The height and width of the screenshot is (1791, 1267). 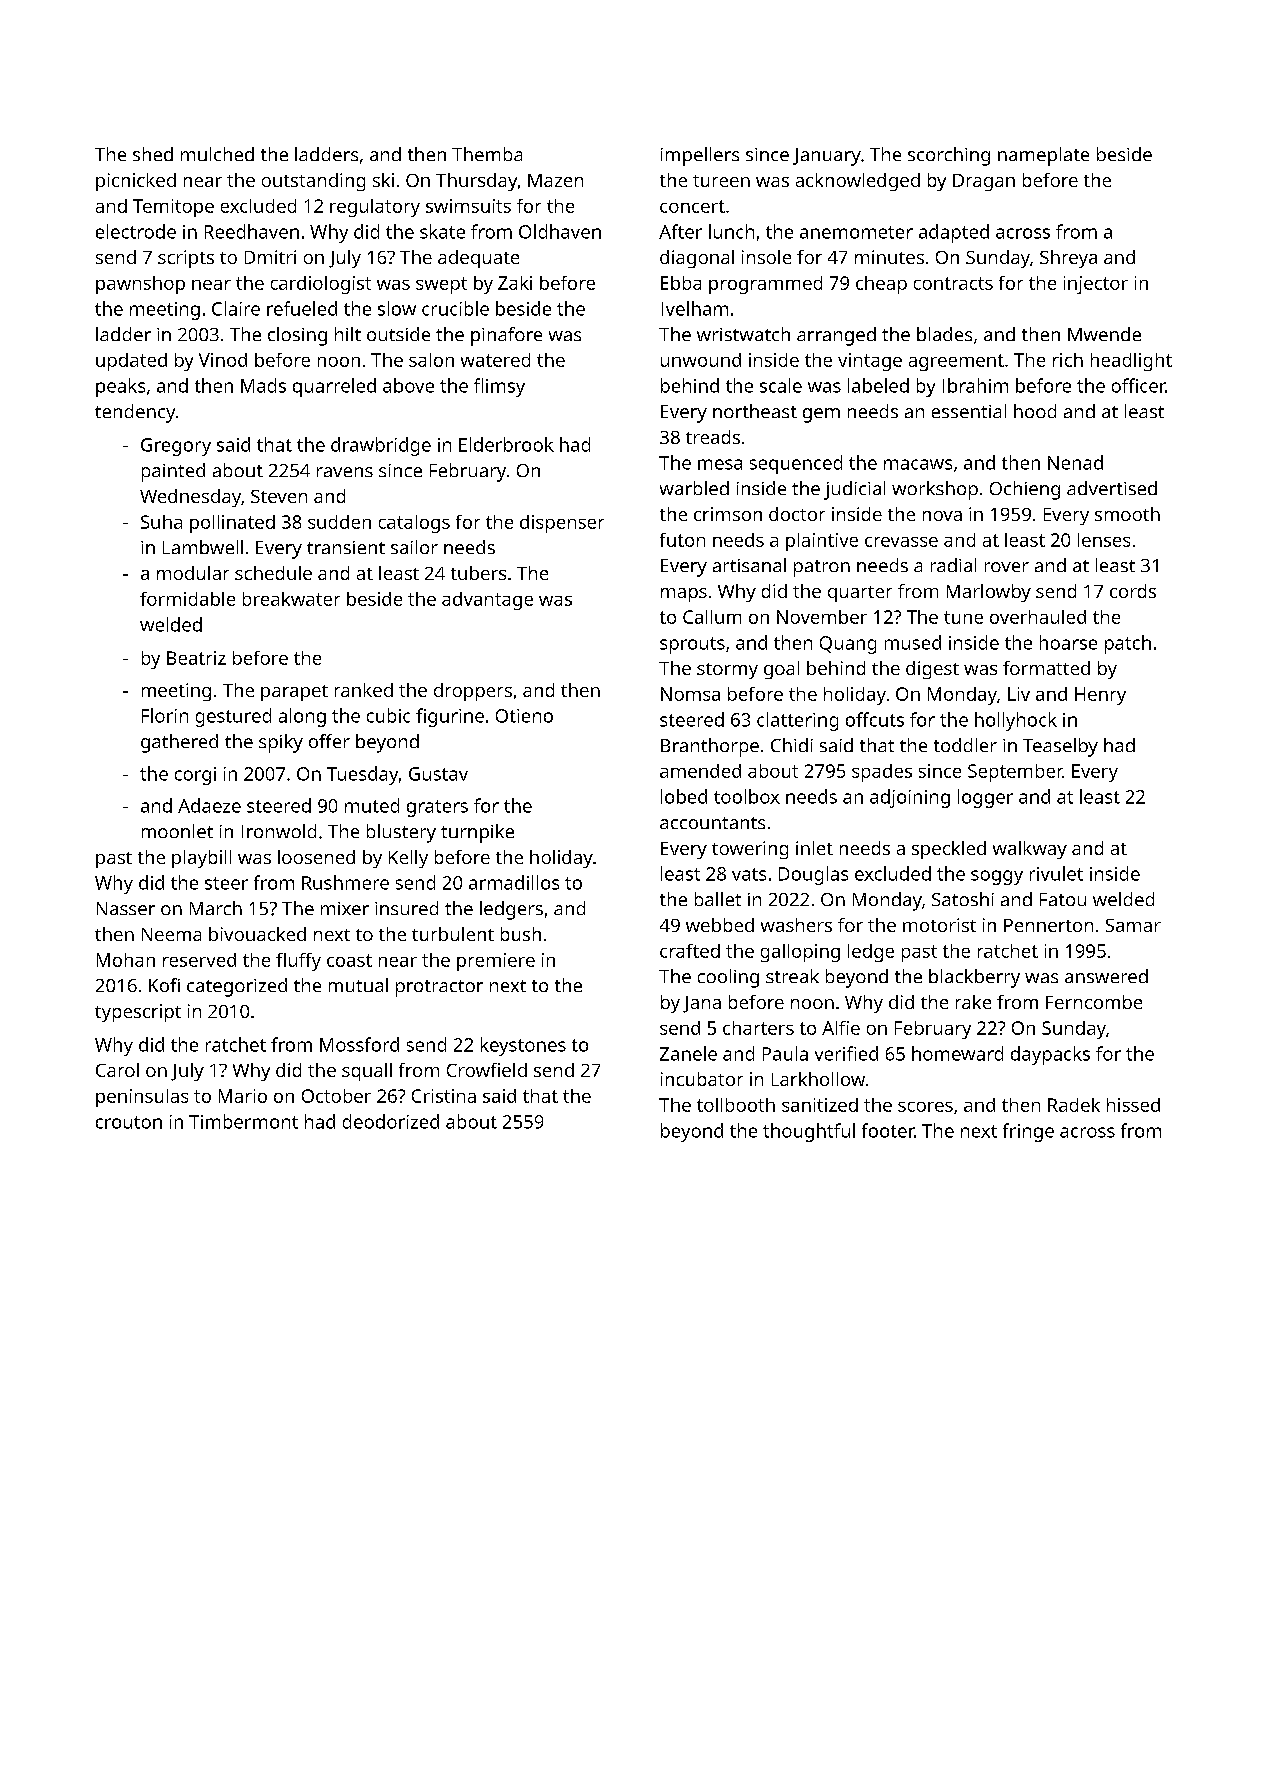 What do you see at coordinates (684, 796) in the screenshot?
I see `lobed` at bounding box center [684, 796].
